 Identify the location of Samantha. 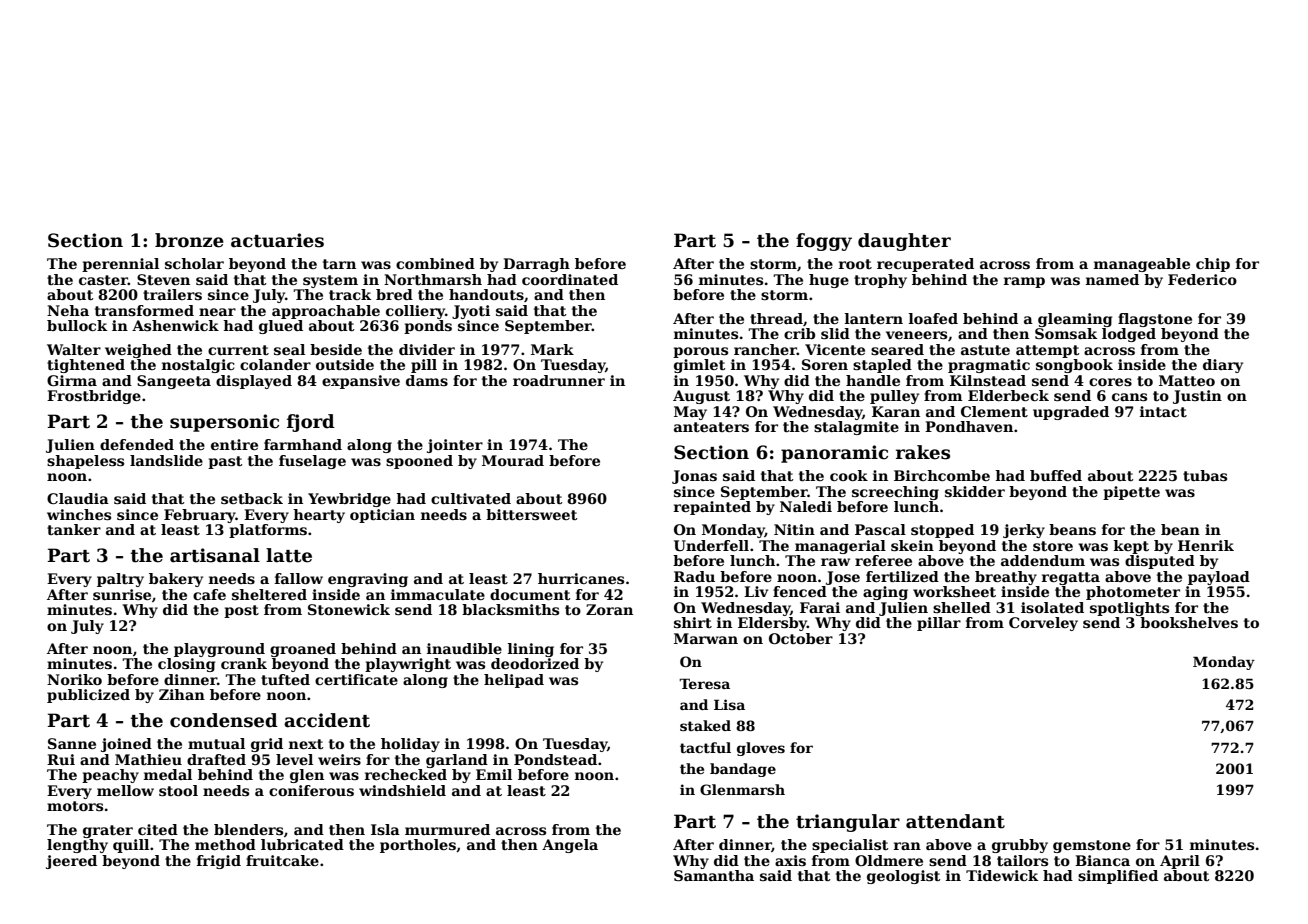
(714, 875).
